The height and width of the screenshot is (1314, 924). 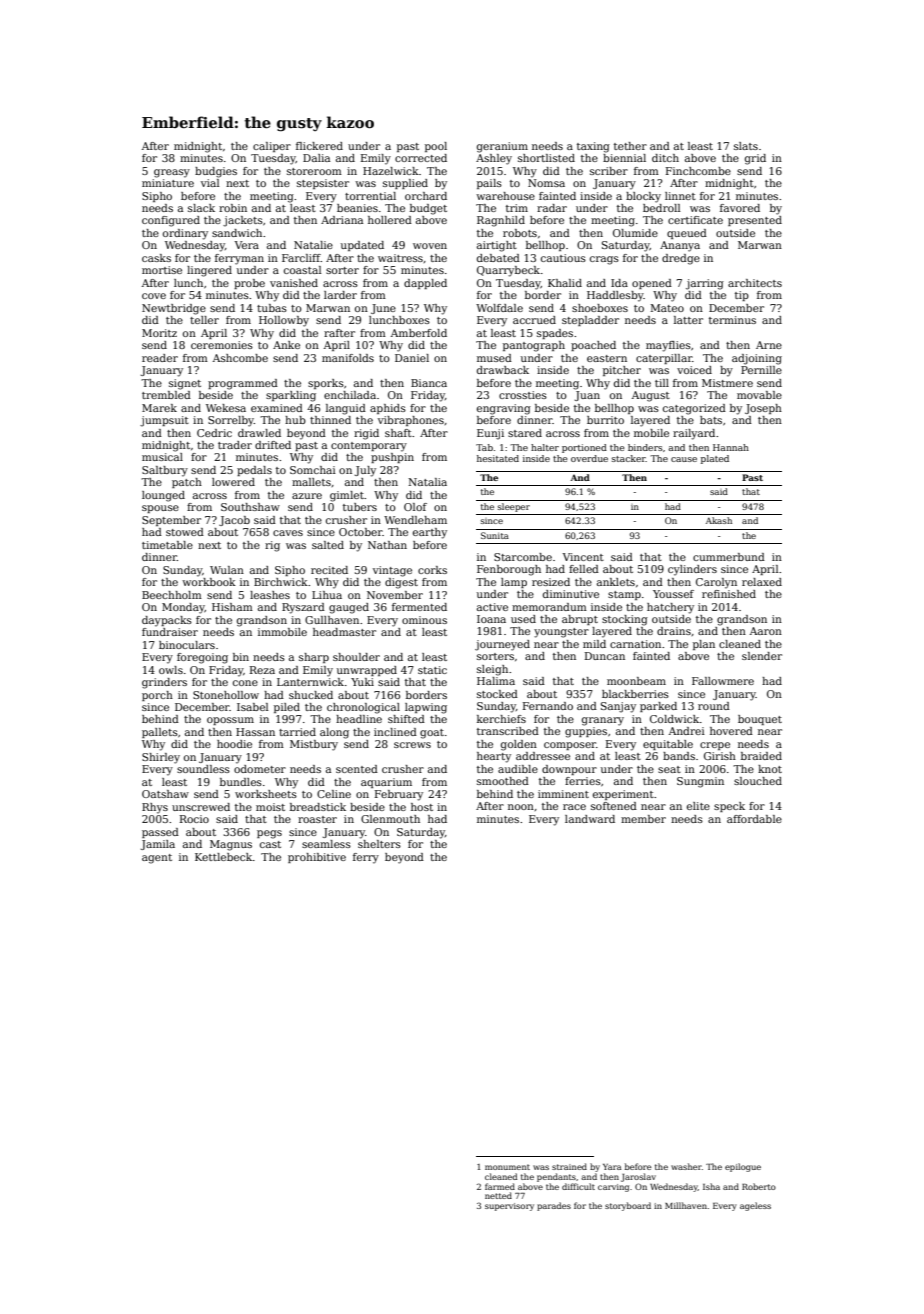 I want to click on Hannah, so click(x=731, y=447).
